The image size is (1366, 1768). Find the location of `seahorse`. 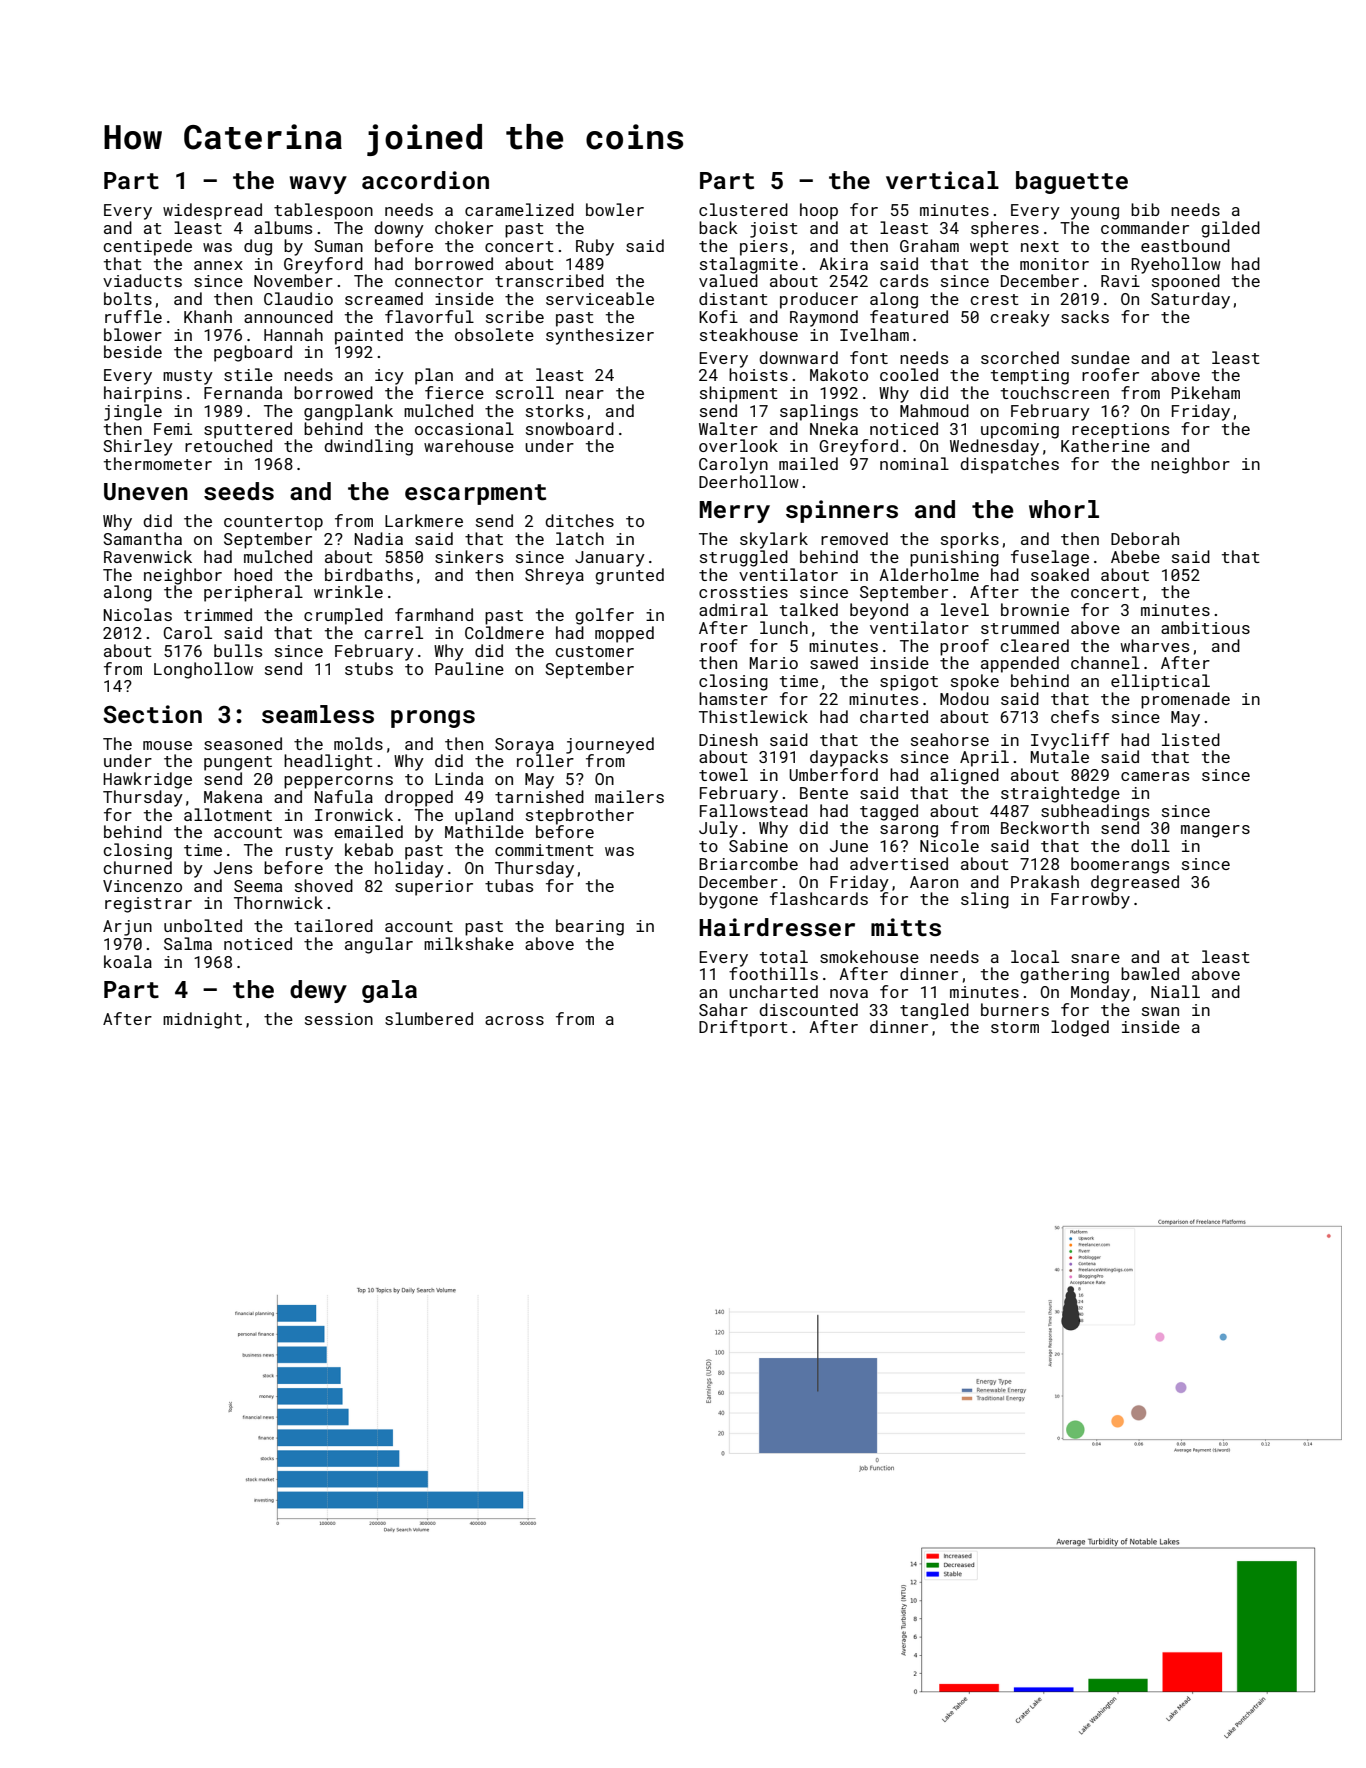

seahorse is located at coordinates (950, 739).
